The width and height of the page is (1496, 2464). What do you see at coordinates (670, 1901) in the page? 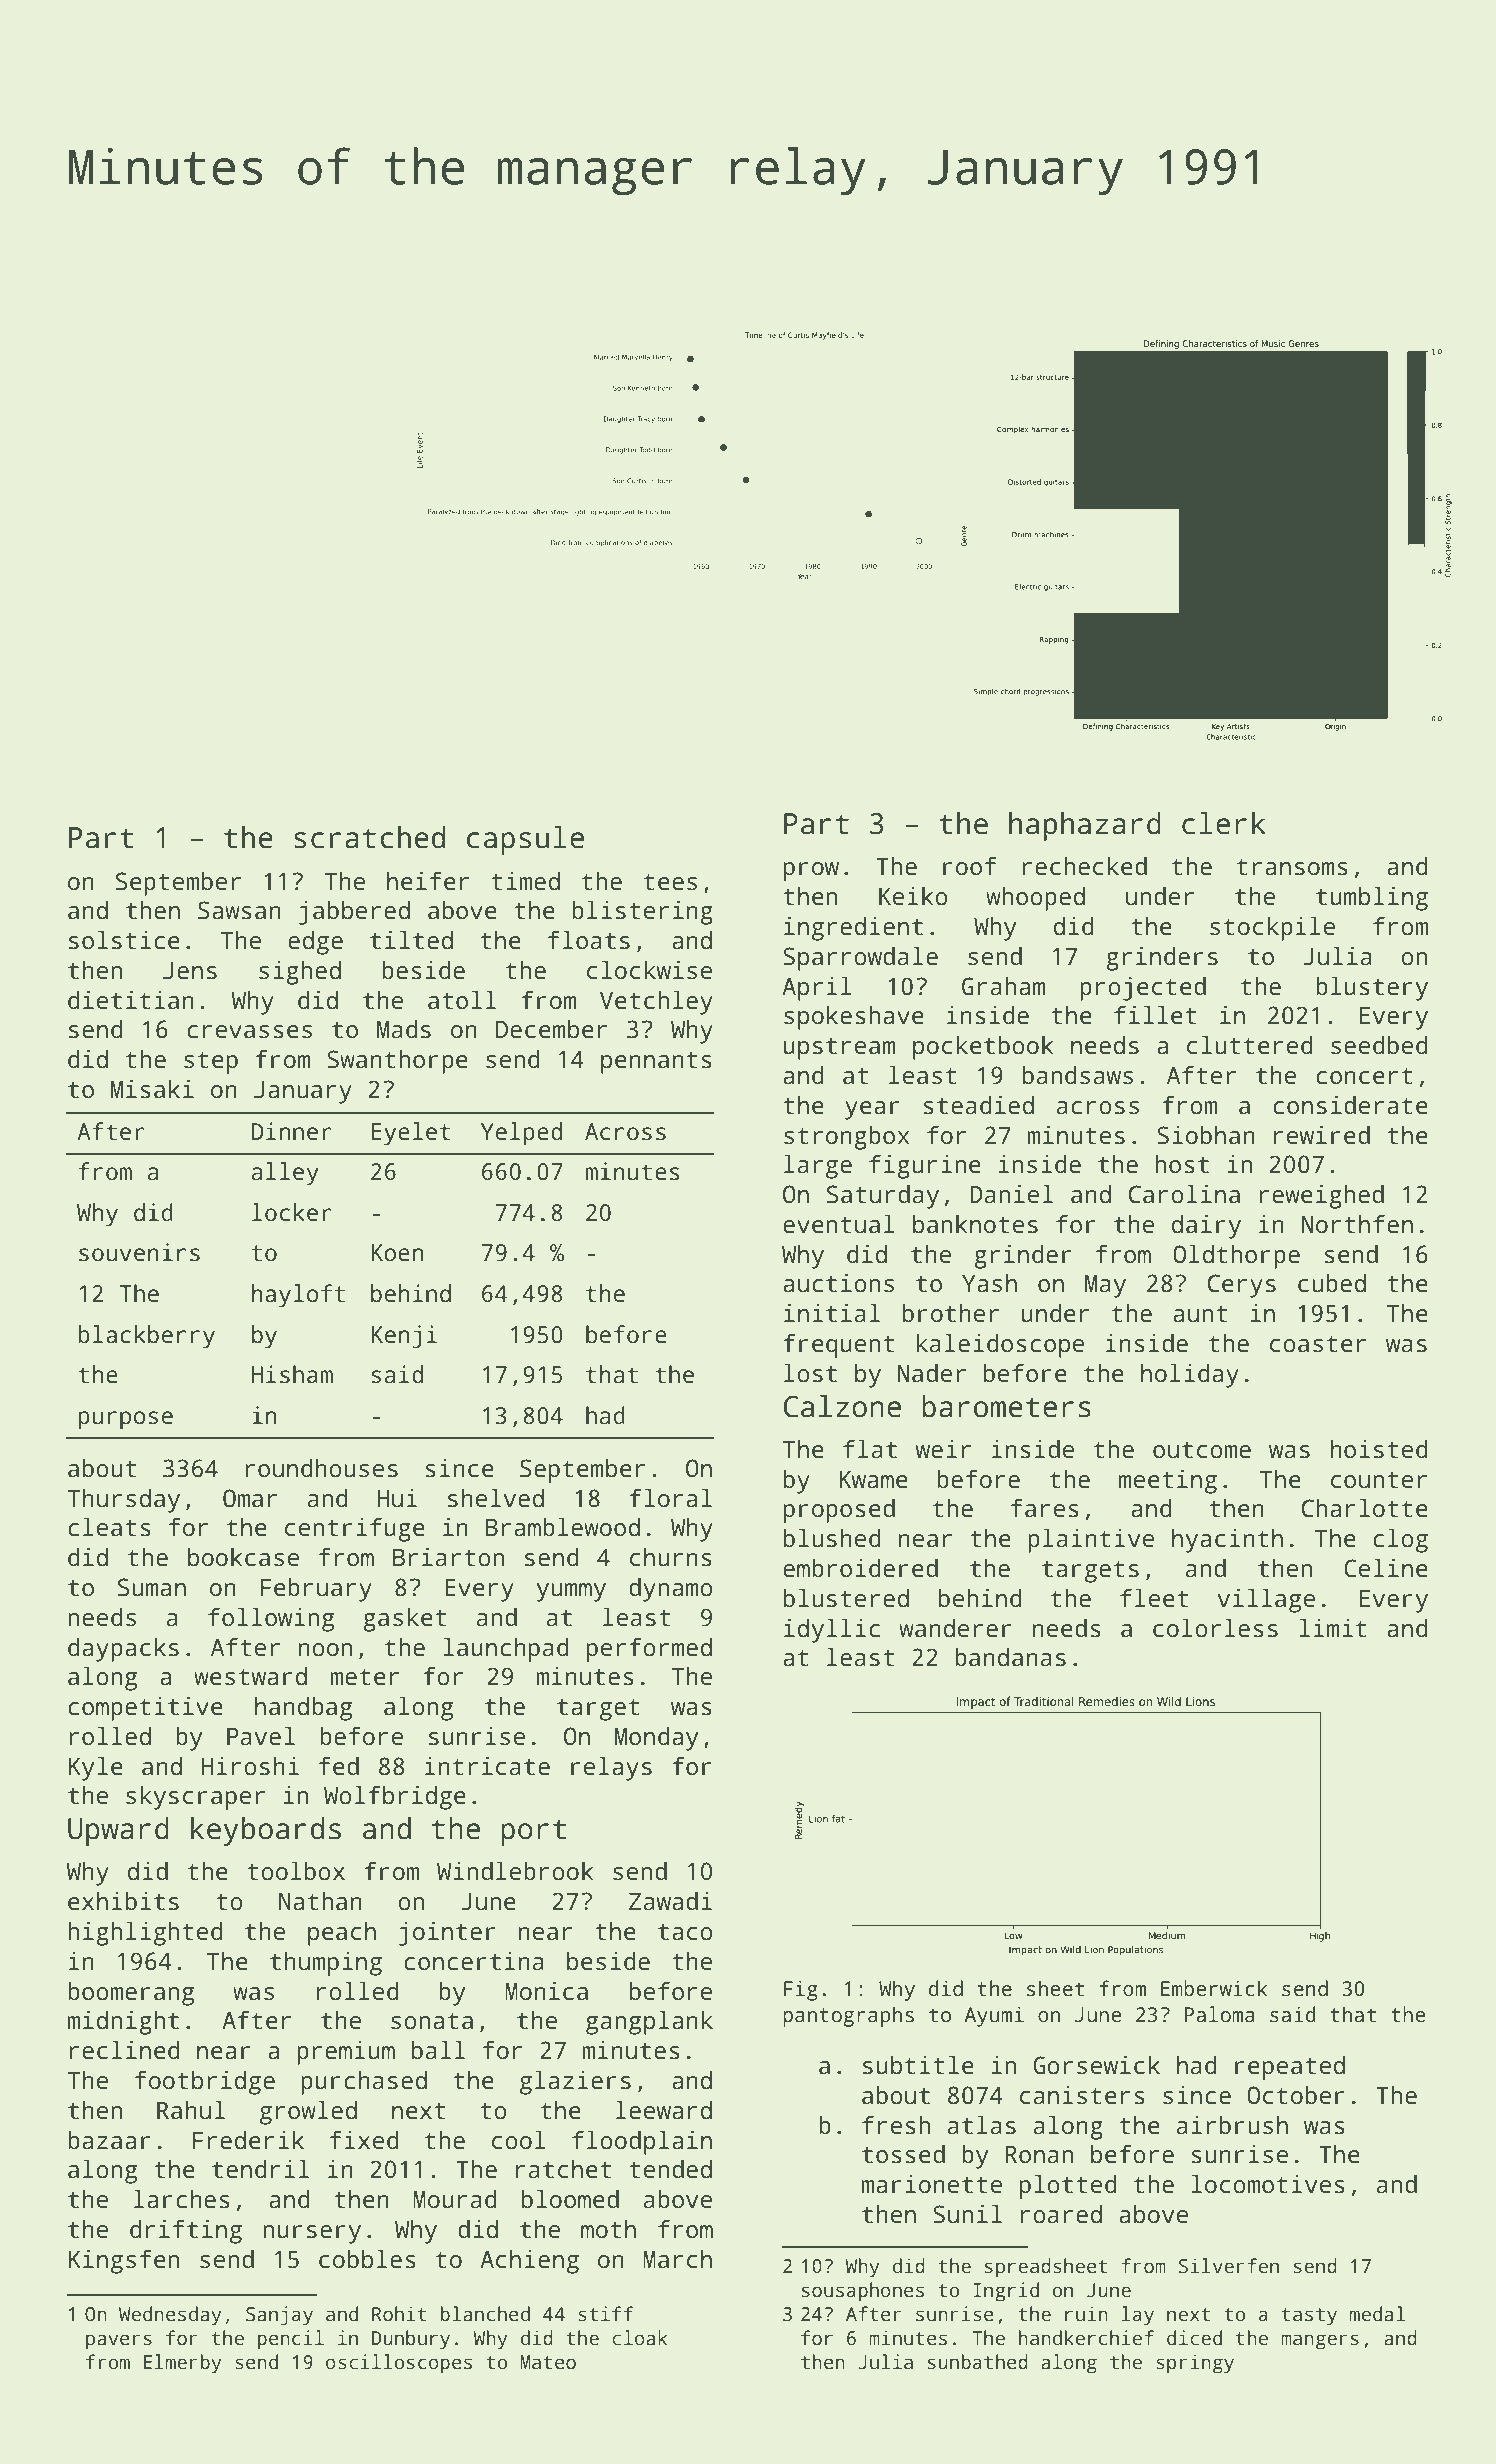
I see `Zawadi` at bounding box center [670, 1901].
